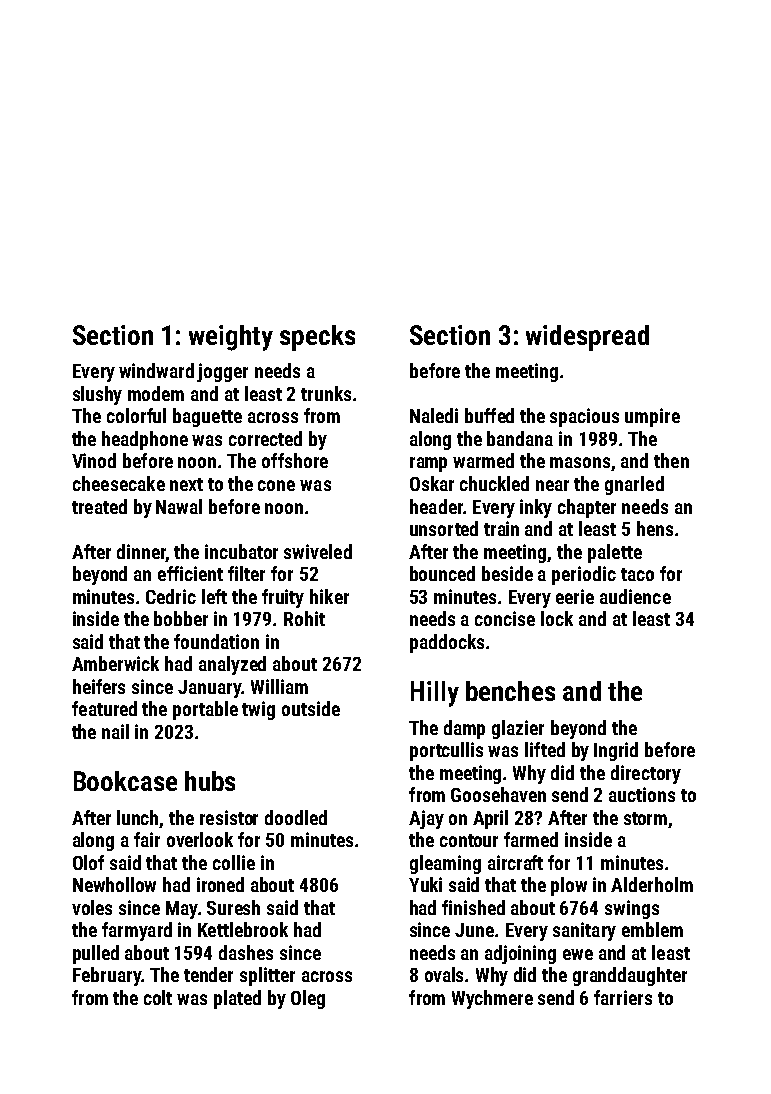 The width and height of the screenshot is (771, 1094). I want to click on hiker, so click(329, 596).
